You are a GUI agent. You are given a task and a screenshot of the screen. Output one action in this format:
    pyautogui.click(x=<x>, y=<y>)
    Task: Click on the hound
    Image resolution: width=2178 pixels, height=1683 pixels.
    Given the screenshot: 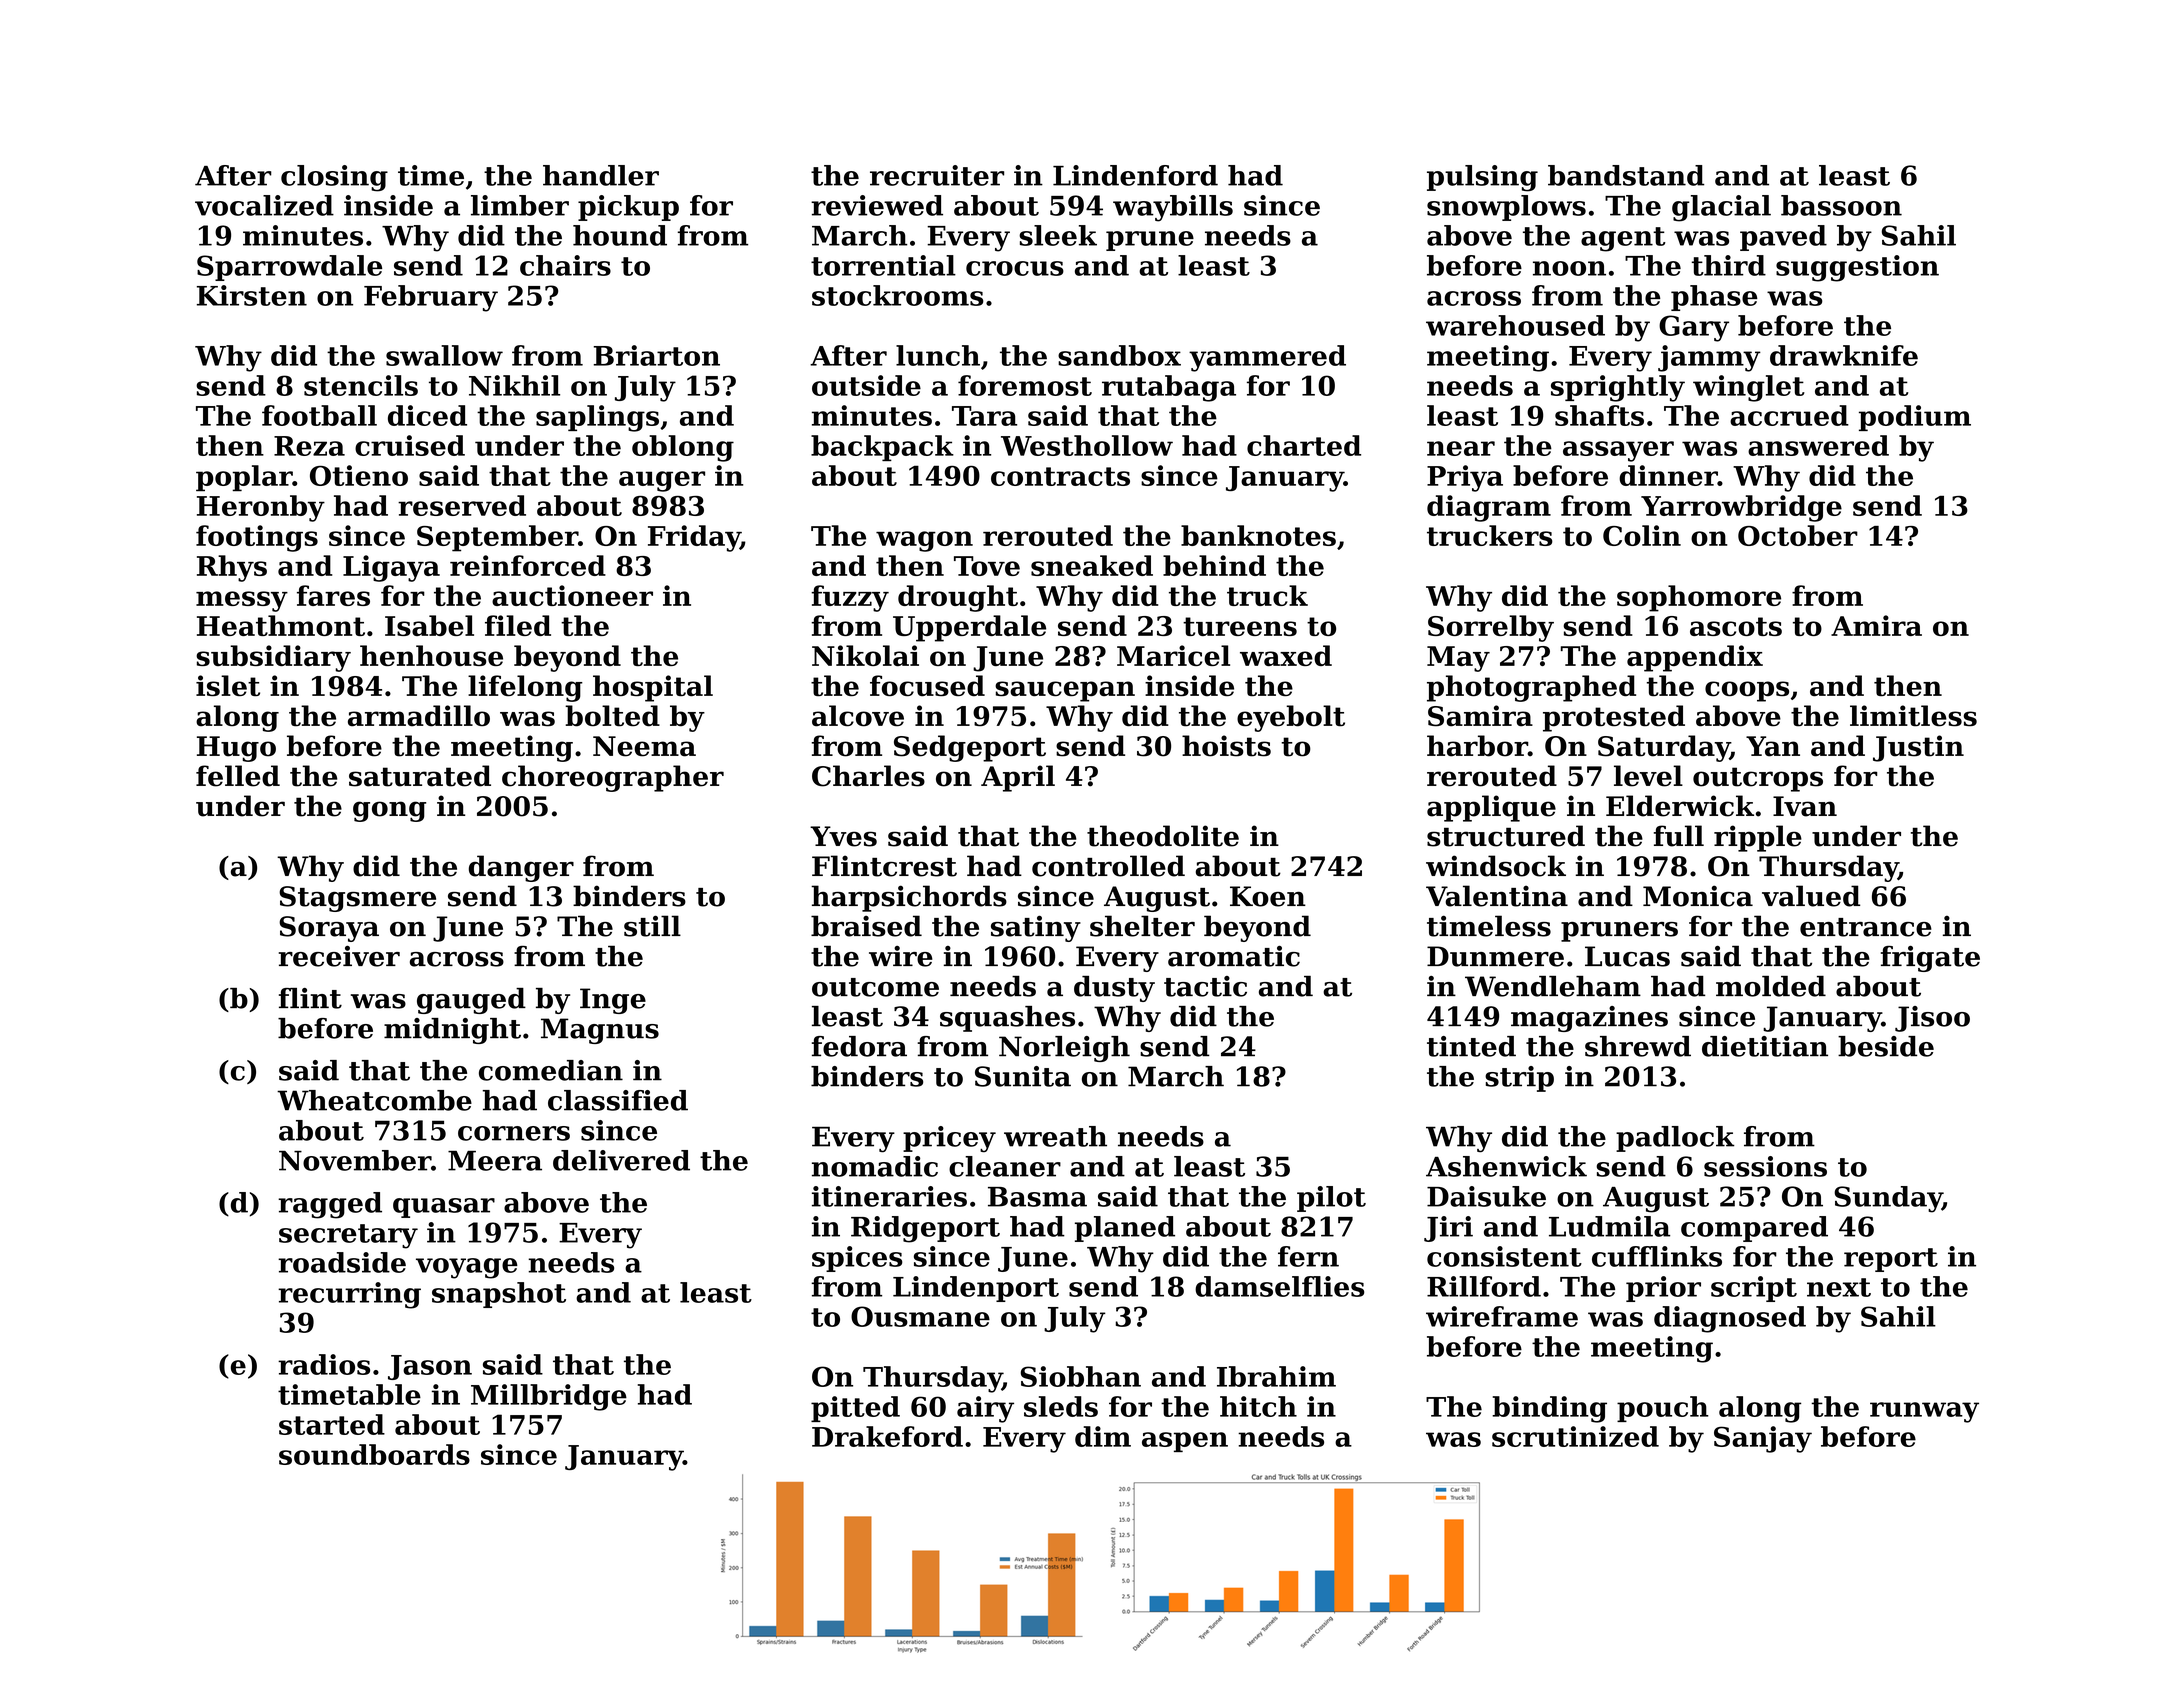 What is the action you would take?
    pyautogui.click(x=620, y=235)
